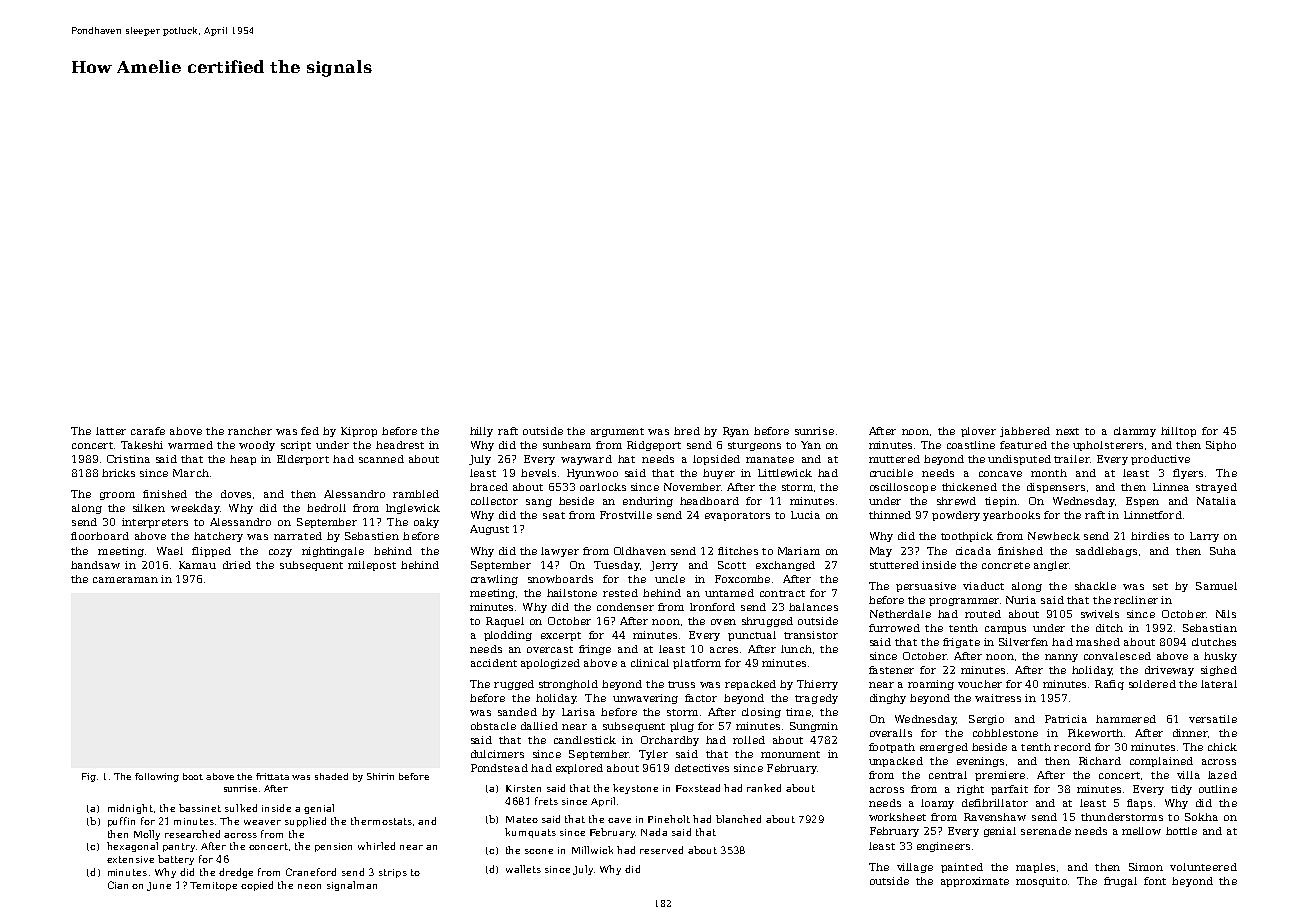 The width and height of the document is (1308, 924). I want to click on latter, so click(111, 431).
